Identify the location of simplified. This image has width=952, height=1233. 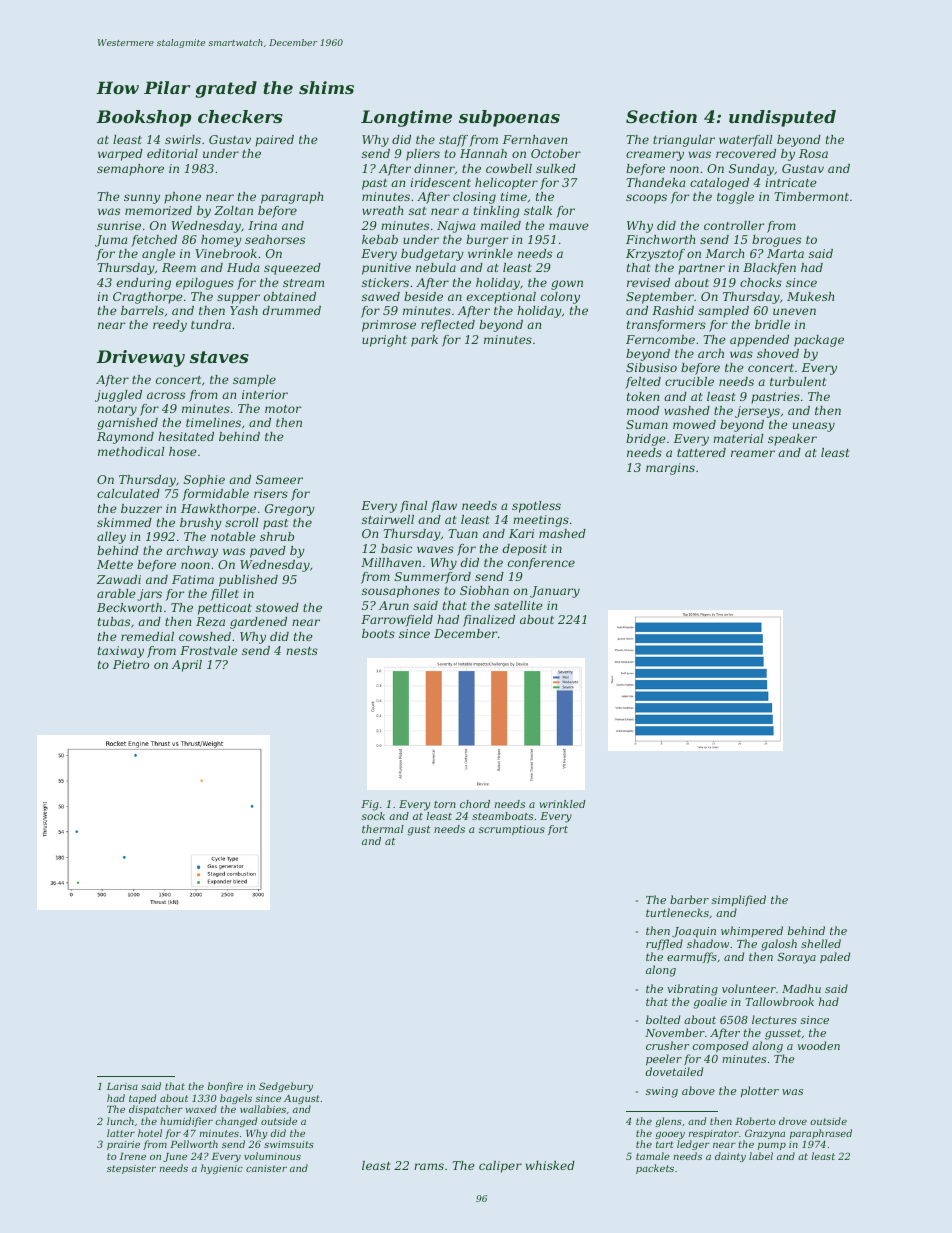
(739, 900).
